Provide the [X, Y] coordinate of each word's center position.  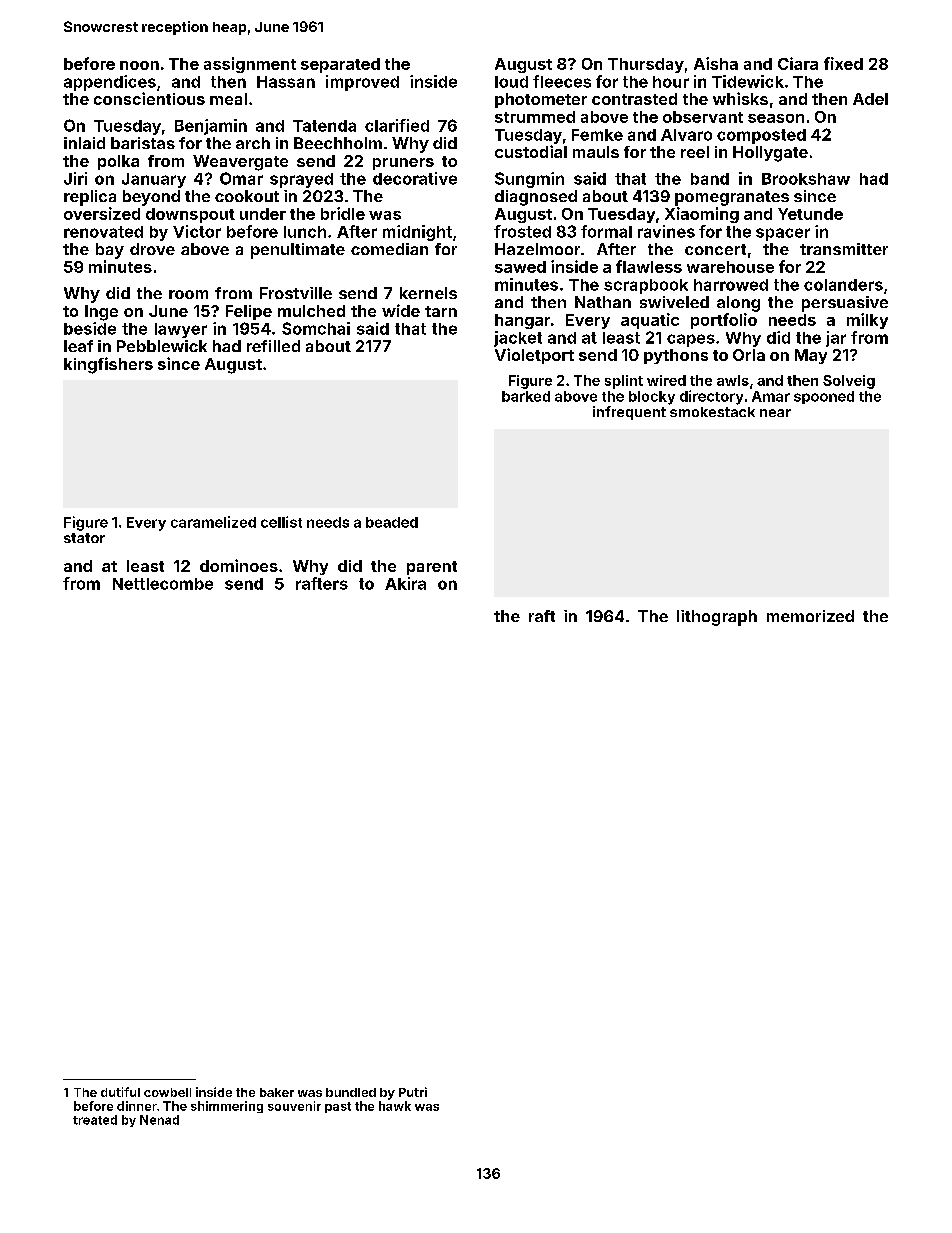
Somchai [316, 328]
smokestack [712, 412]
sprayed [301, 180]
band [710, 179]
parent [432, 568]
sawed [520, 267]
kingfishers [108, 365]
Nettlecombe [163, 584]
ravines [666, 231]
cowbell [167, 1092]
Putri [413, 1092]
